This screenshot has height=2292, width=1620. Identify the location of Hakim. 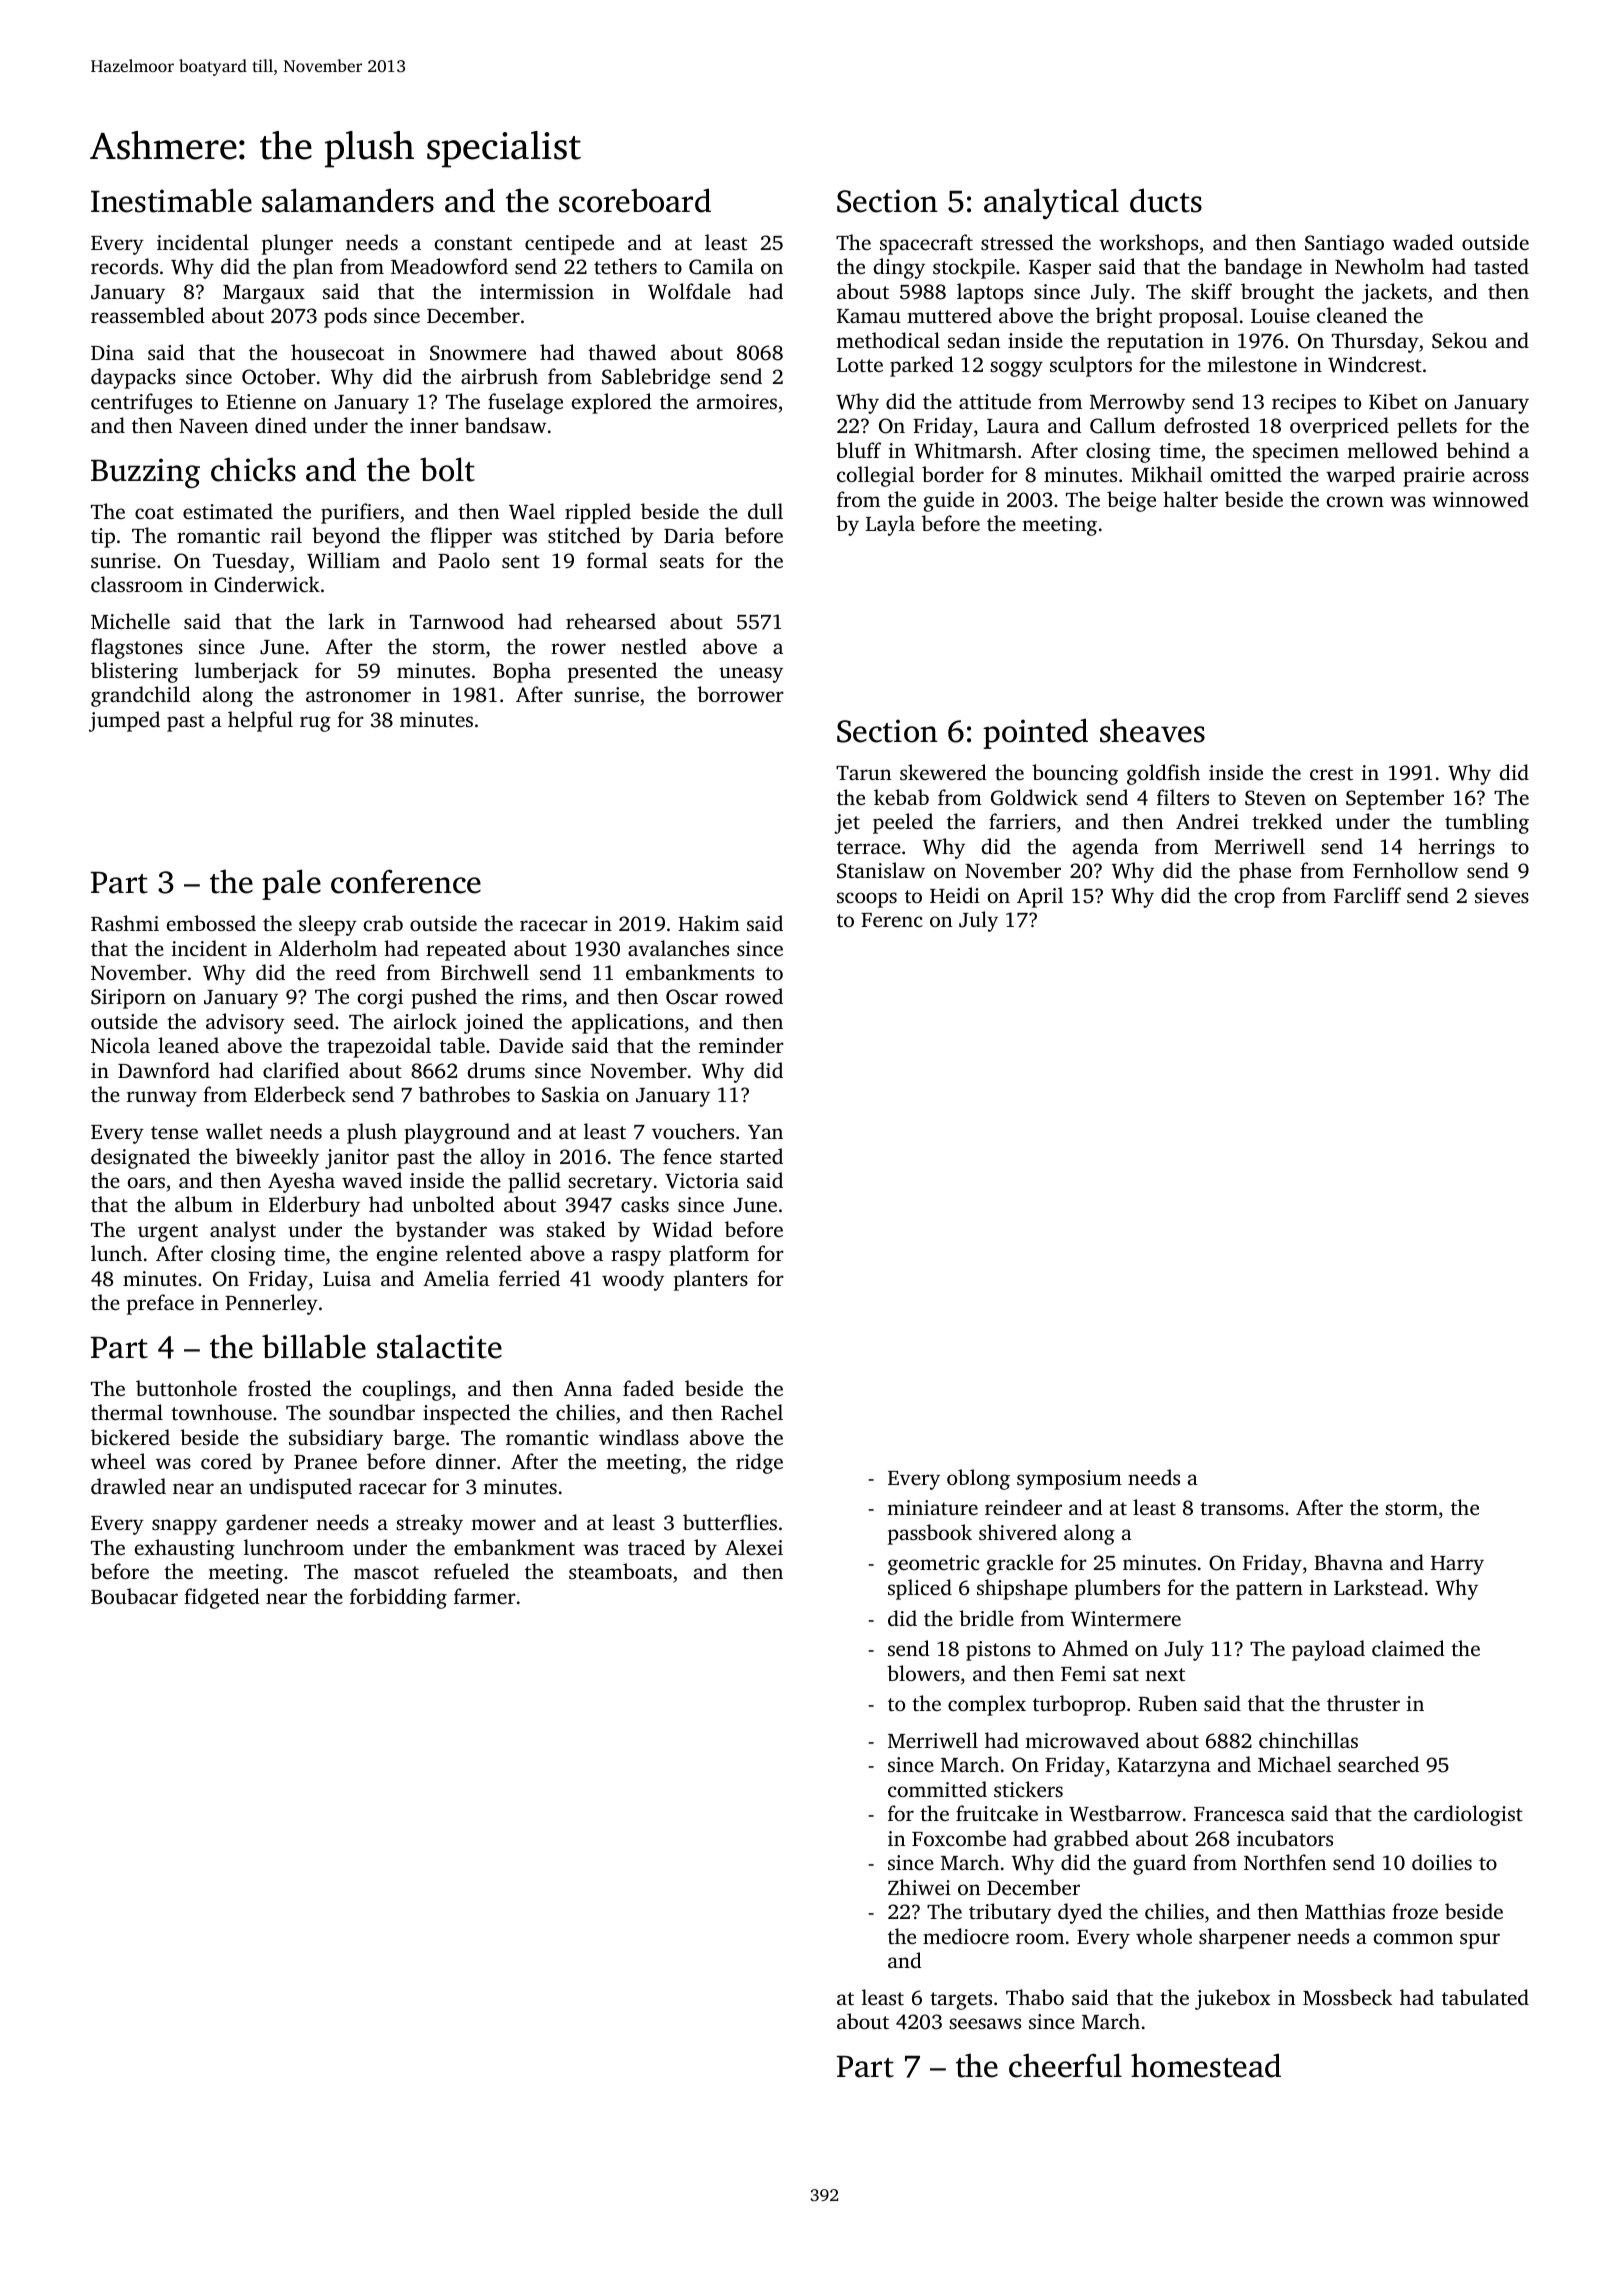
(709, 923).
